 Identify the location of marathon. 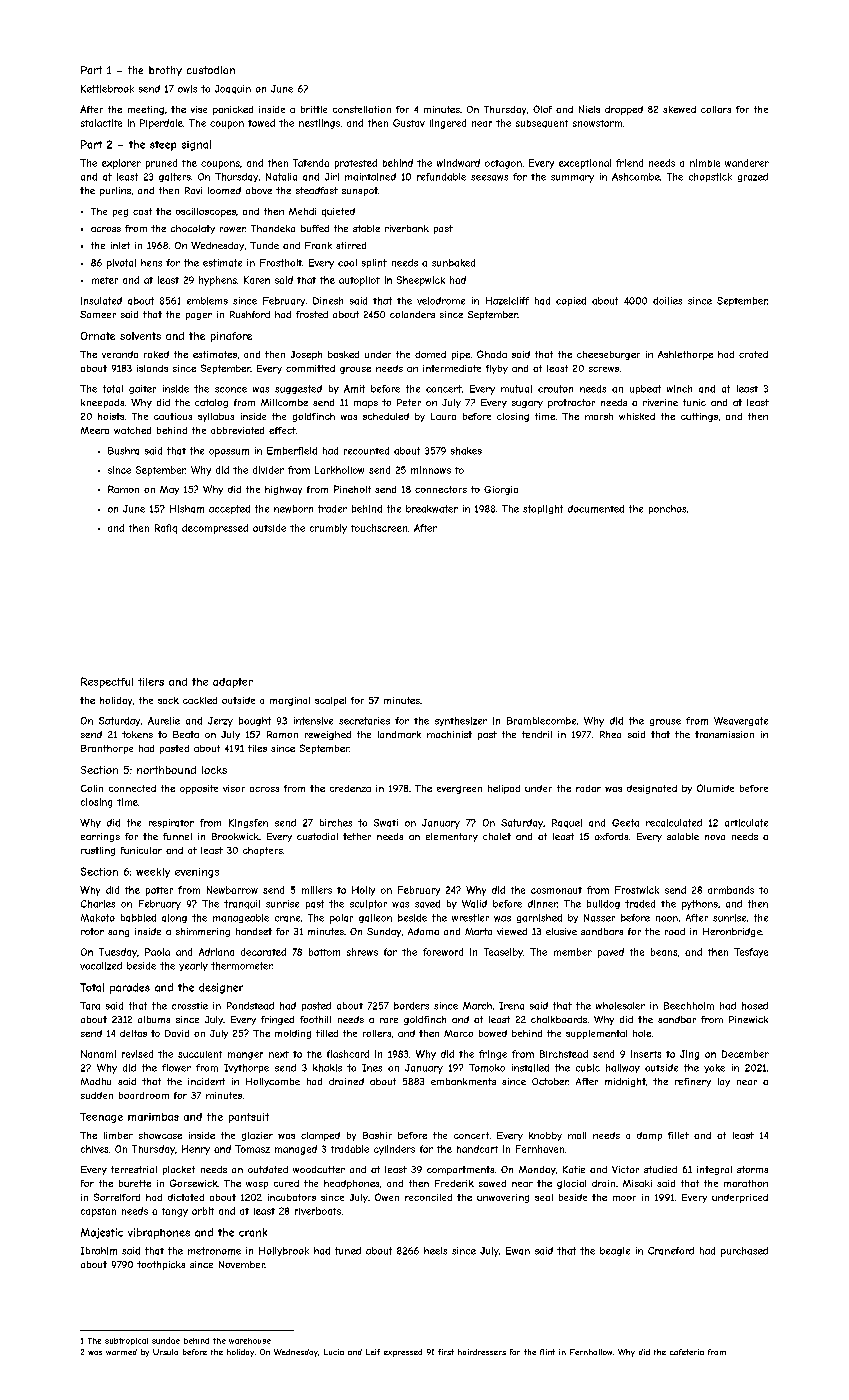
(746, 1183).
